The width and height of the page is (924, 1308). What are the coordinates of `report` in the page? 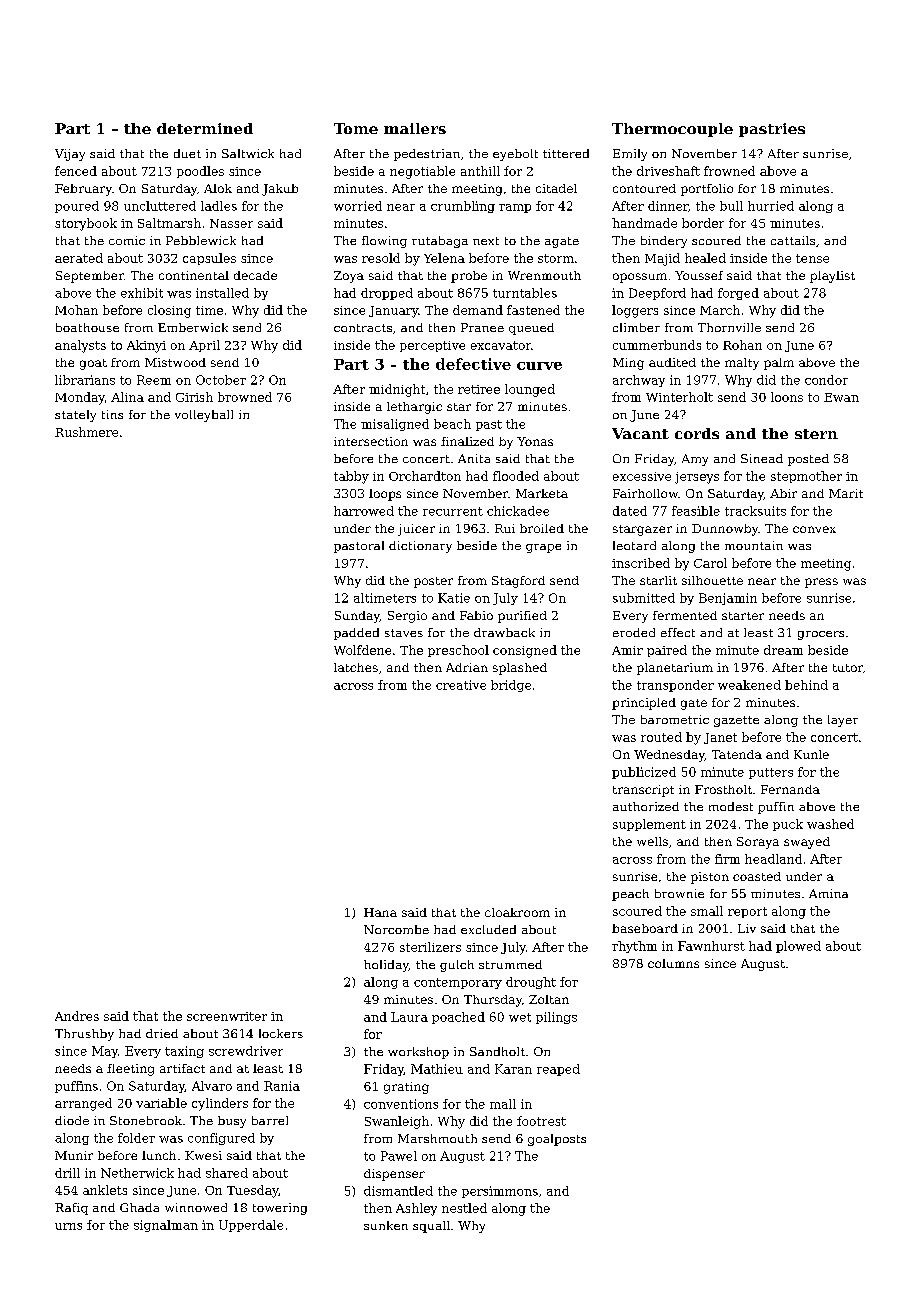 It's located at (747, 912).
